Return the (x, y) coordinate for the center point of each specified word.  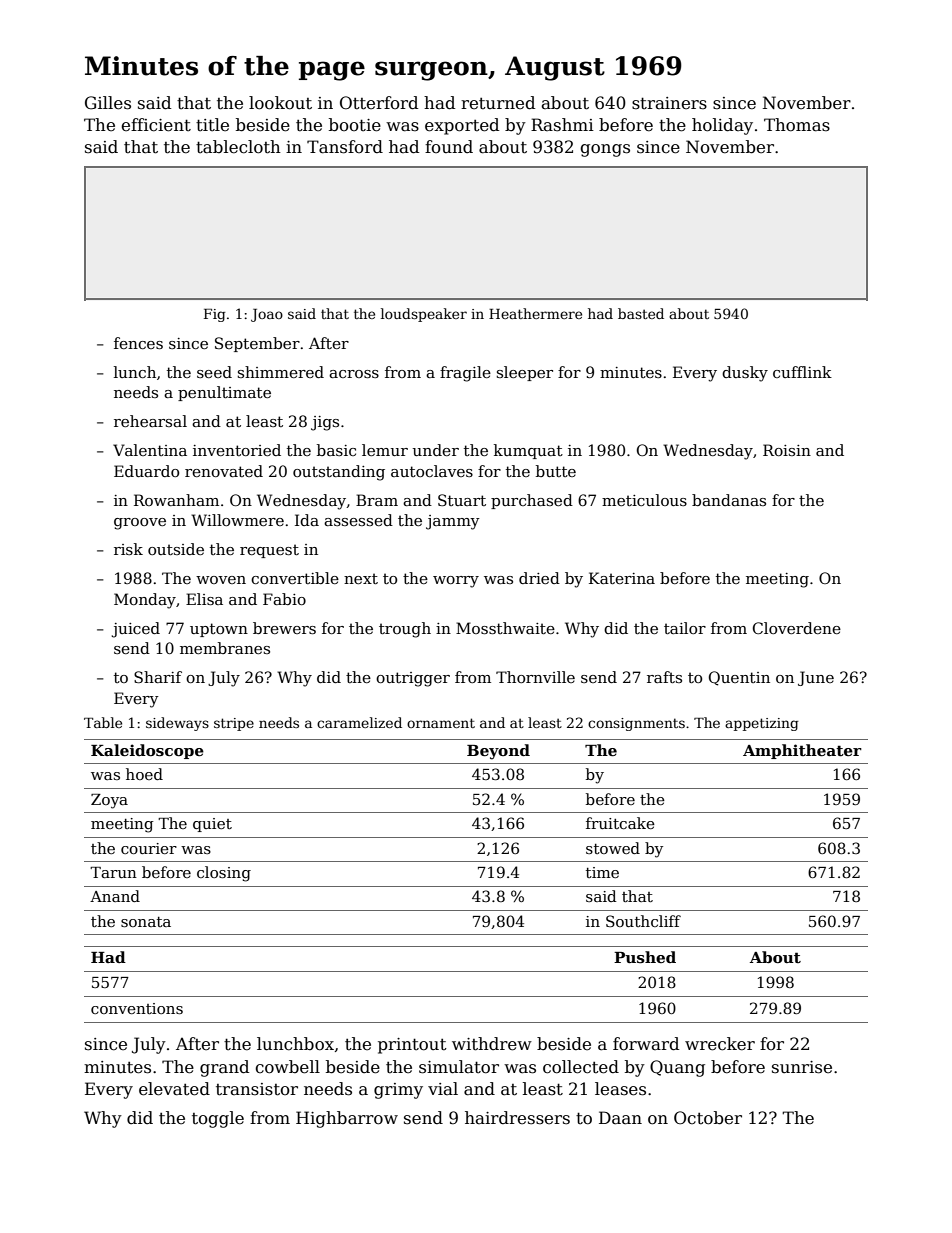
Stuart (462, 500)
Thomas (797, 125)
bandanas (729, 500)
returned (498, 103)
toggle (218, 1119)
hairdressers (517, 1118)
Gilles (108, 103)
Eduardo (146, 471)
